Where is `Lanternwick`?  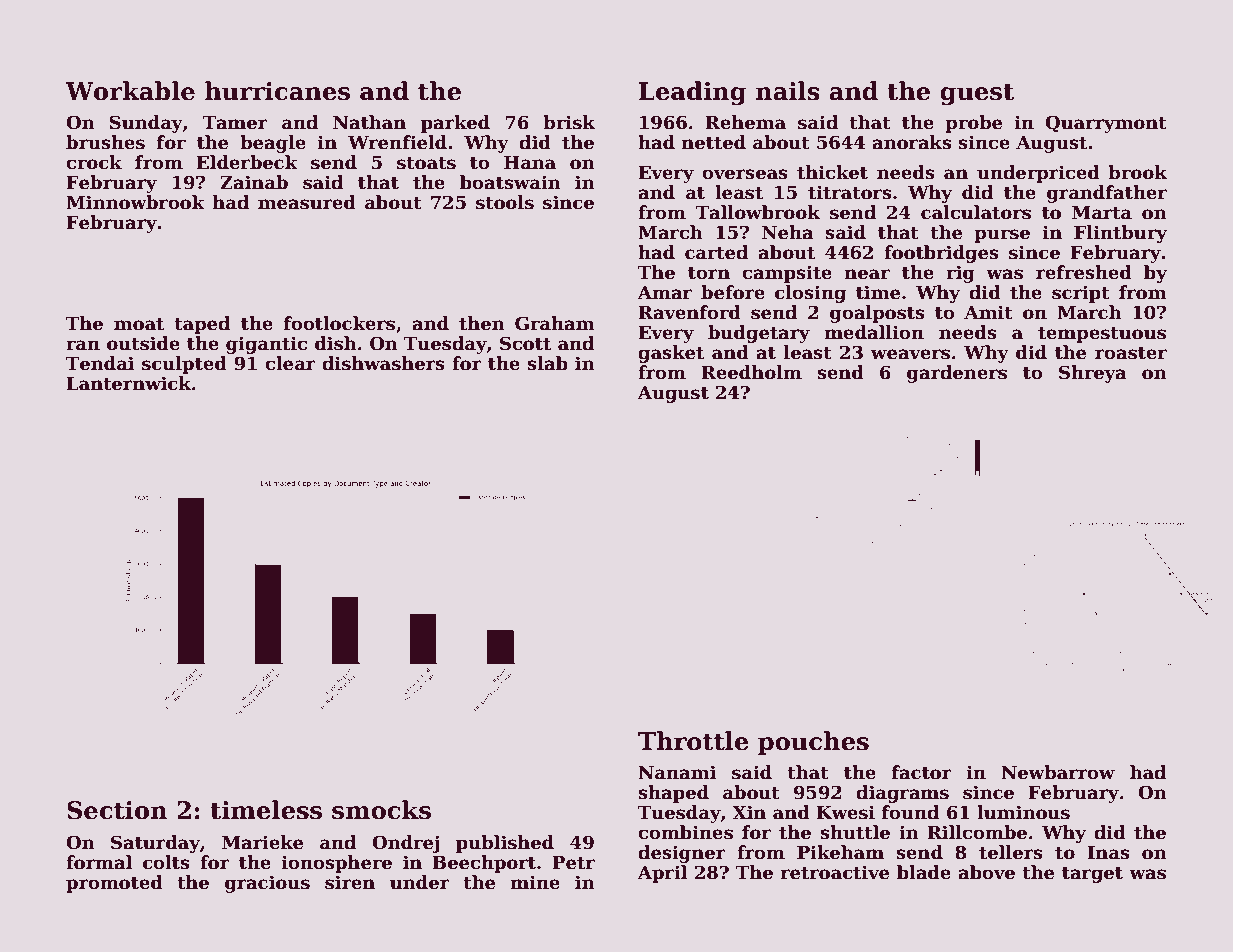
Lanternwick is located at coordinates (128, 383).
